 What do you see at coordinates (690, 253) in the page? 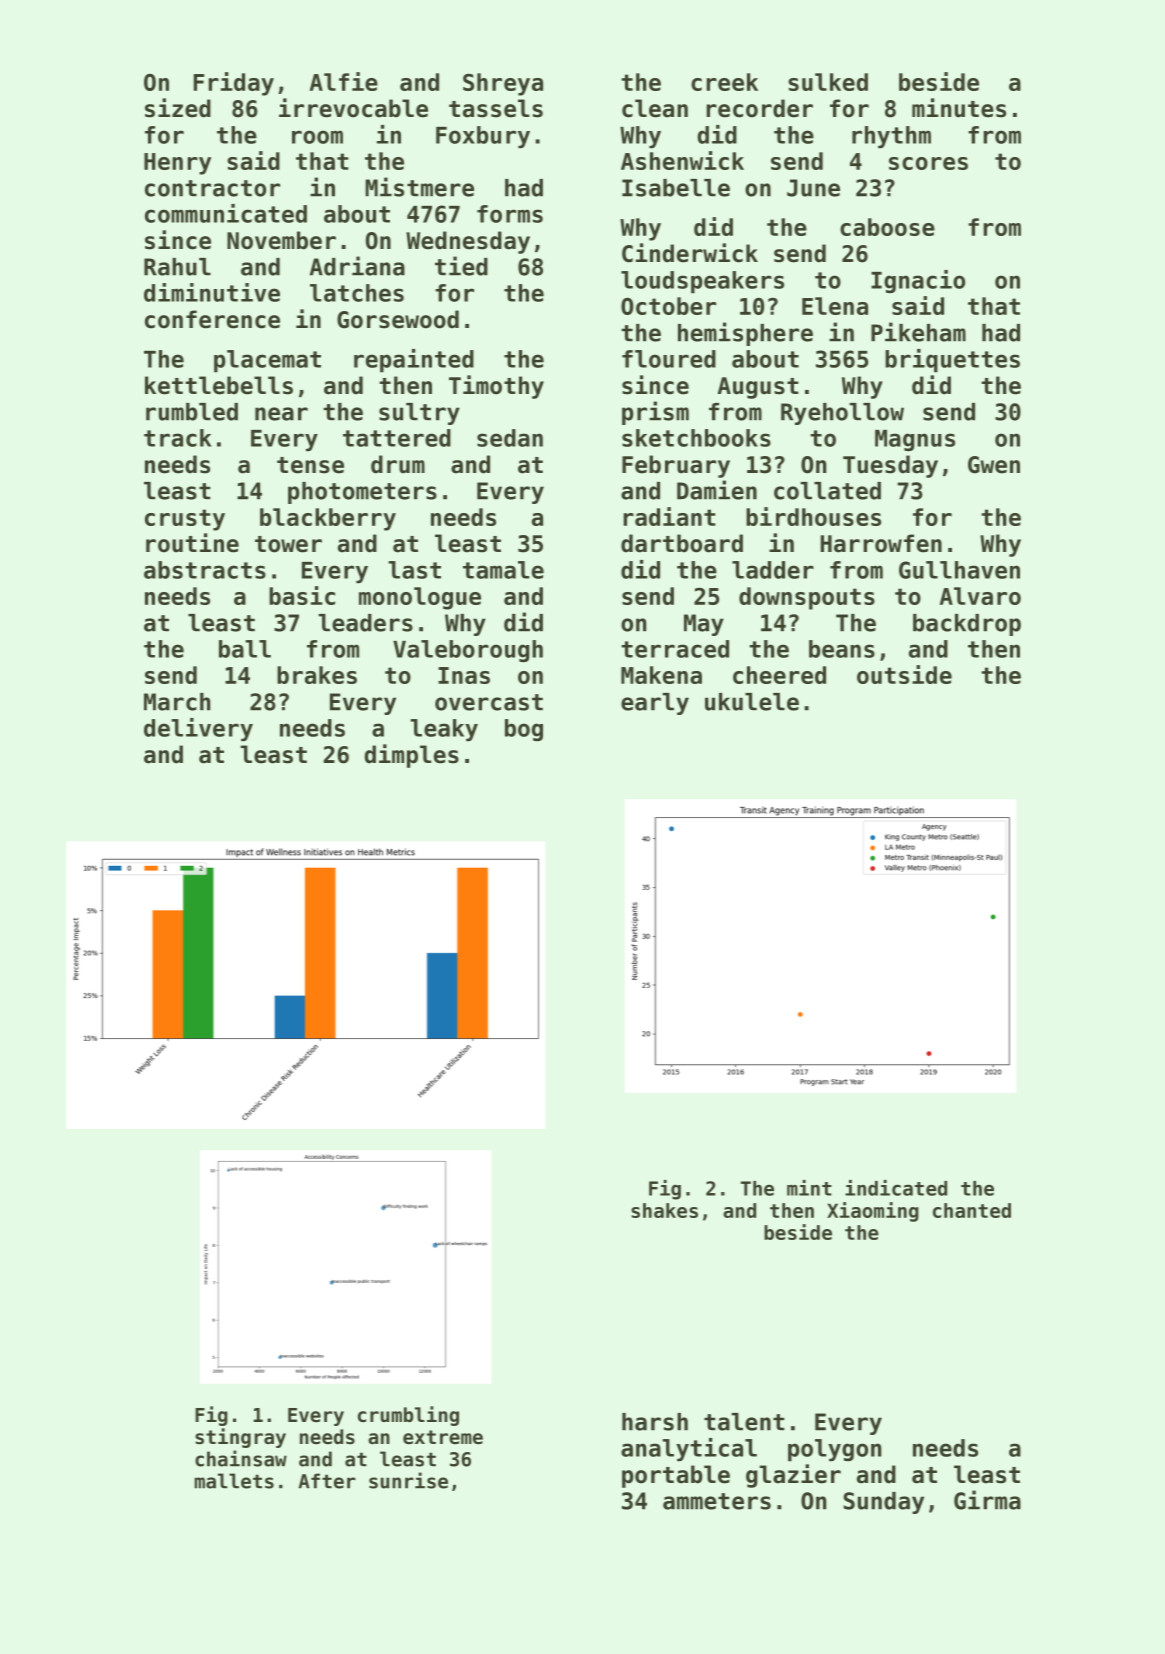
I see `Cinderwick` at bounding box center [690, 253].
